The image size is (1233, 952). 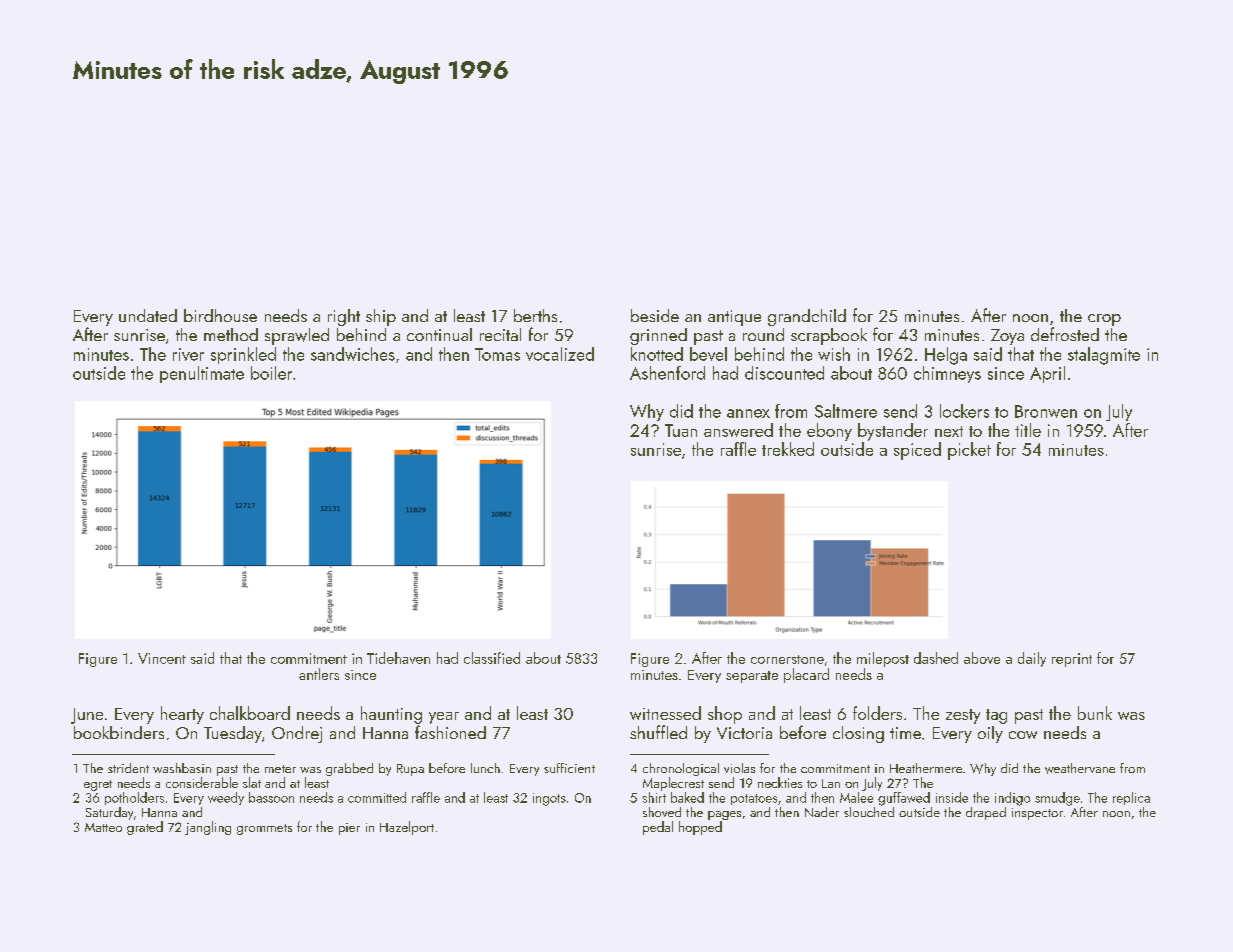 What do you see at coordinates (982, 658) in the page?
I see `above` at bounding box center [982, 658].
